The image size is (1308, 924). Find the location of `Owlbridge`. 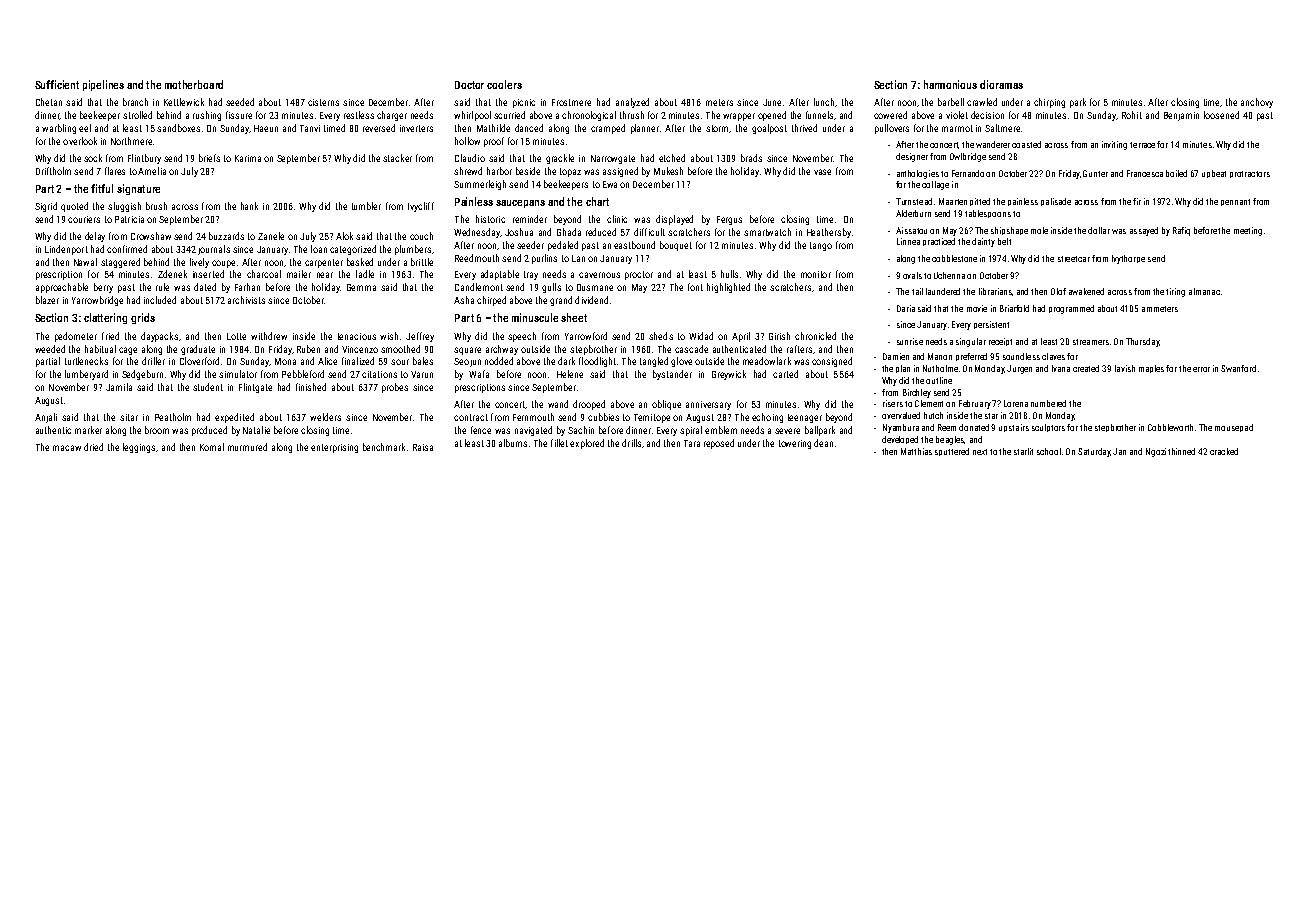

Owlbridge is located at coordinates (968, 157).
